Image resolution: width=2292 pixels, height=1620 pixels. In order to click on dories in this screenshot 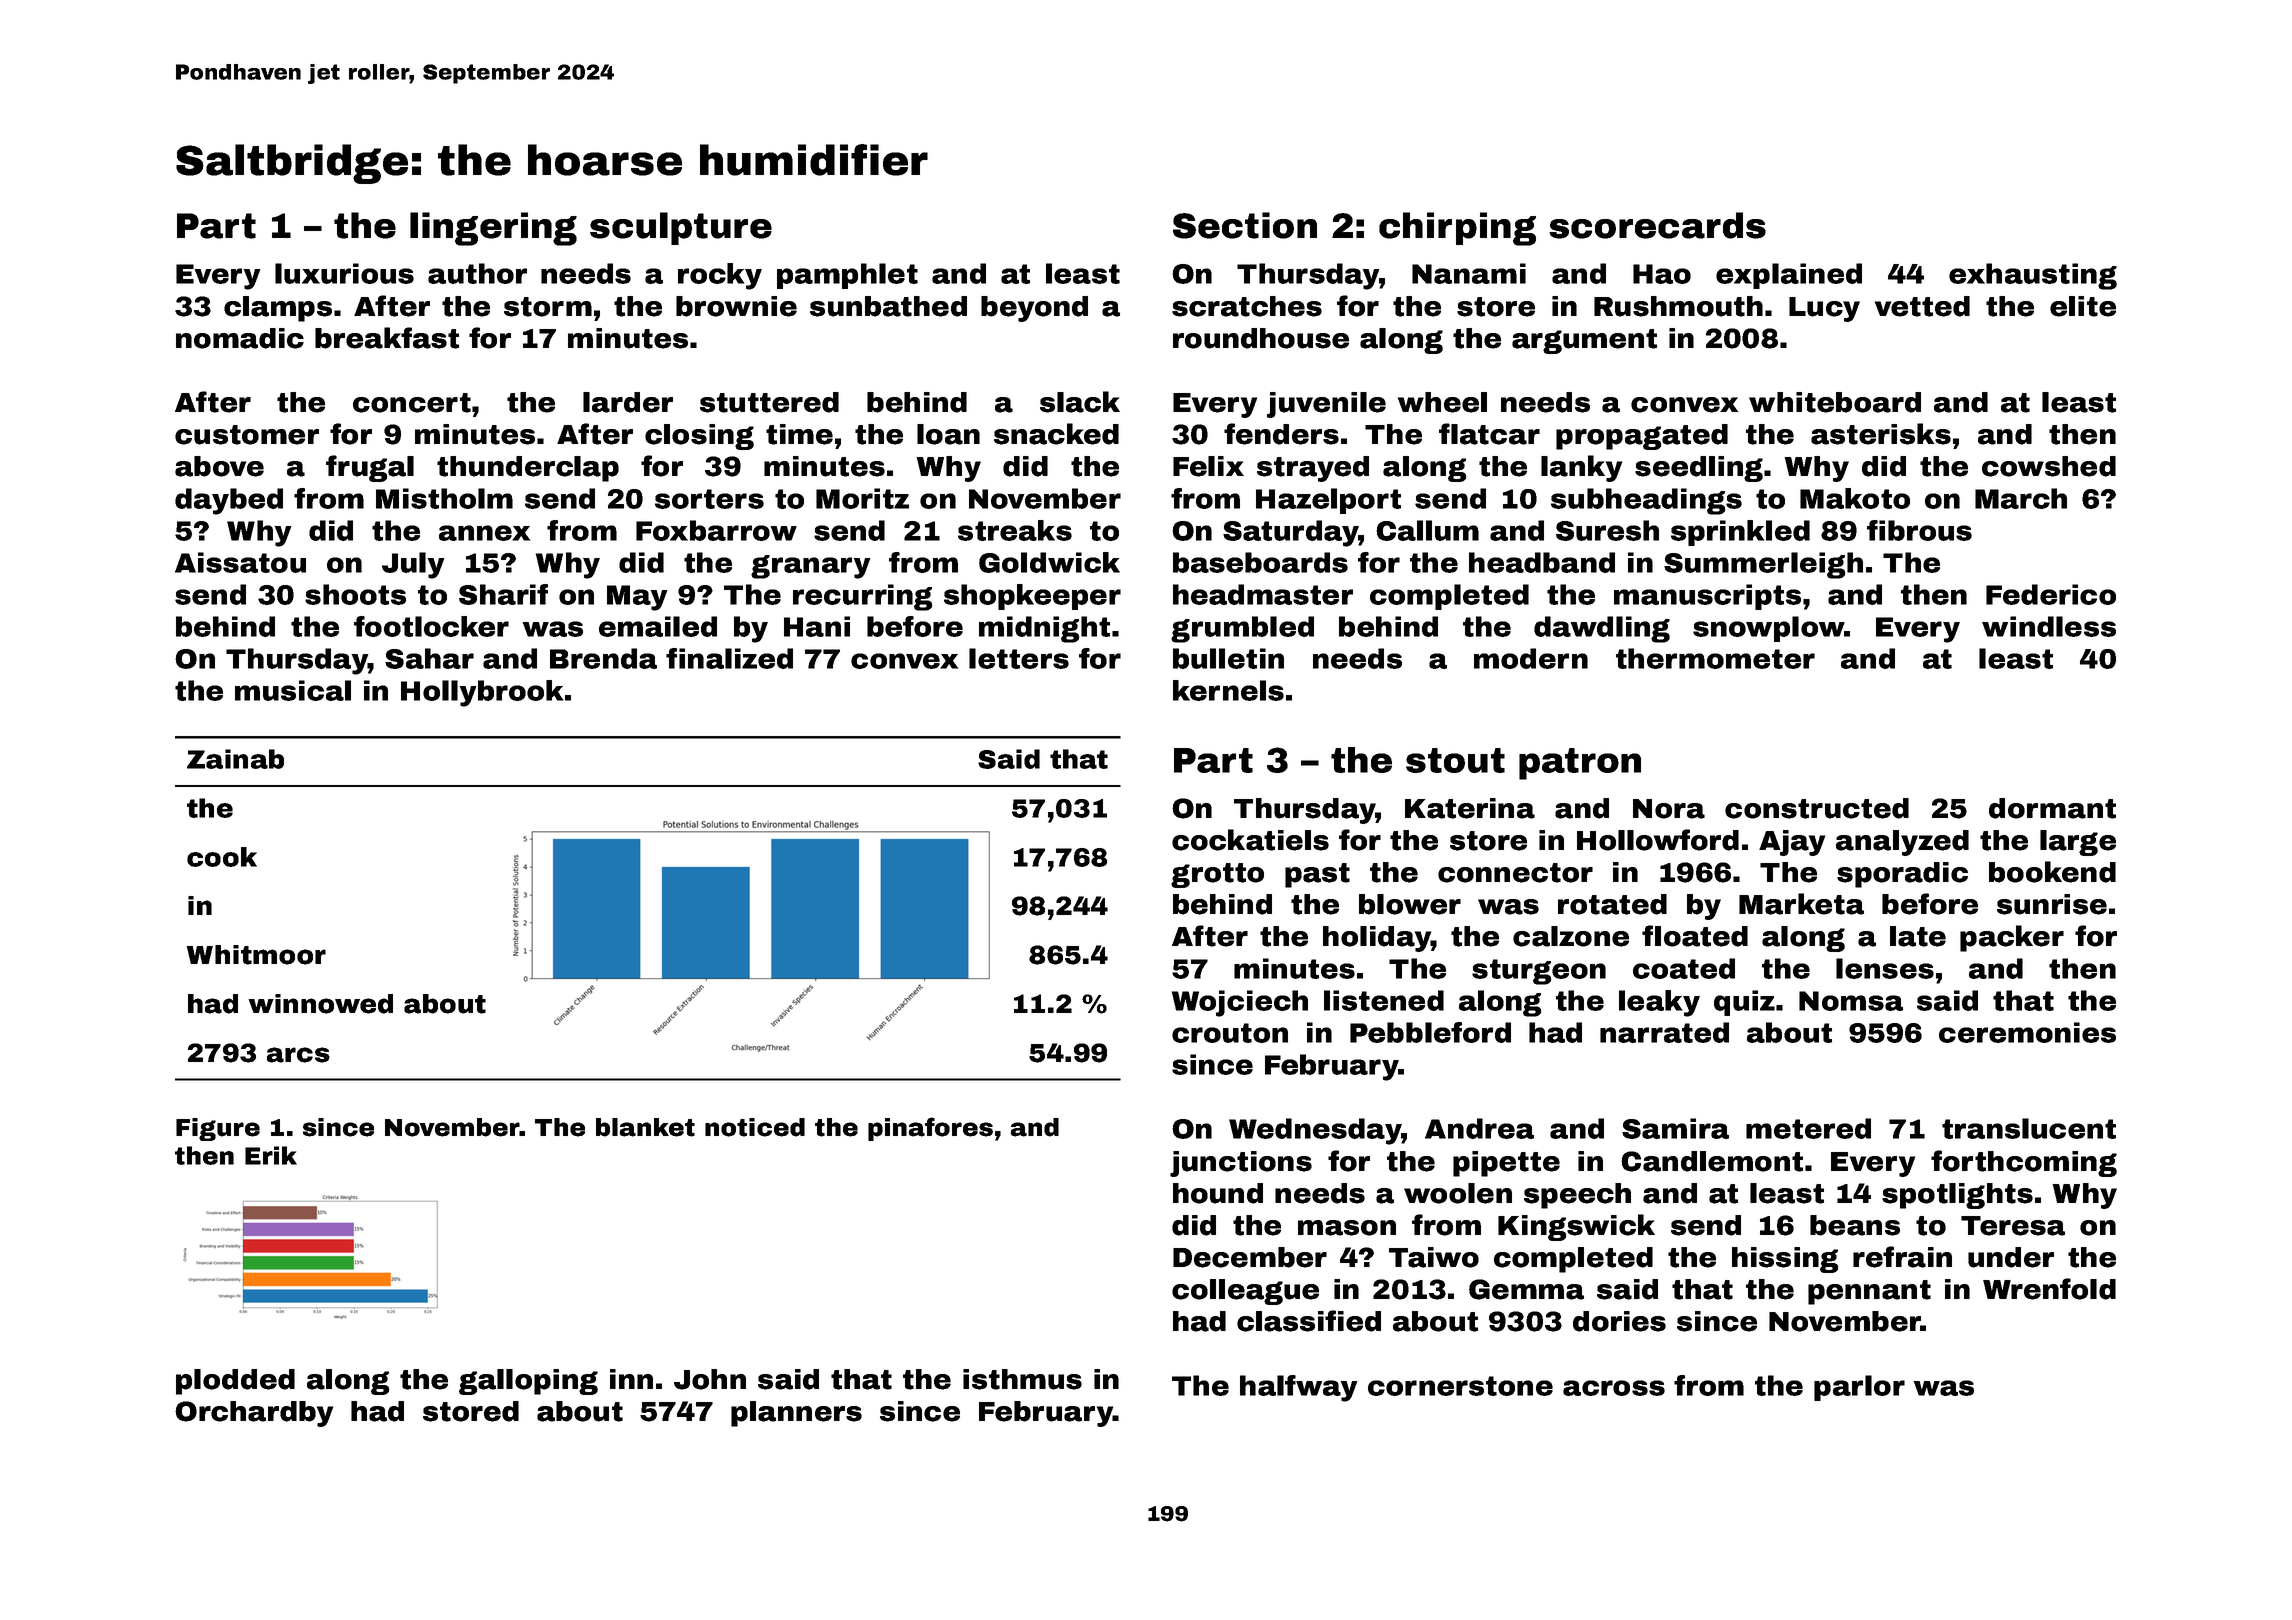, I will do `click(1619, 1321)`.
